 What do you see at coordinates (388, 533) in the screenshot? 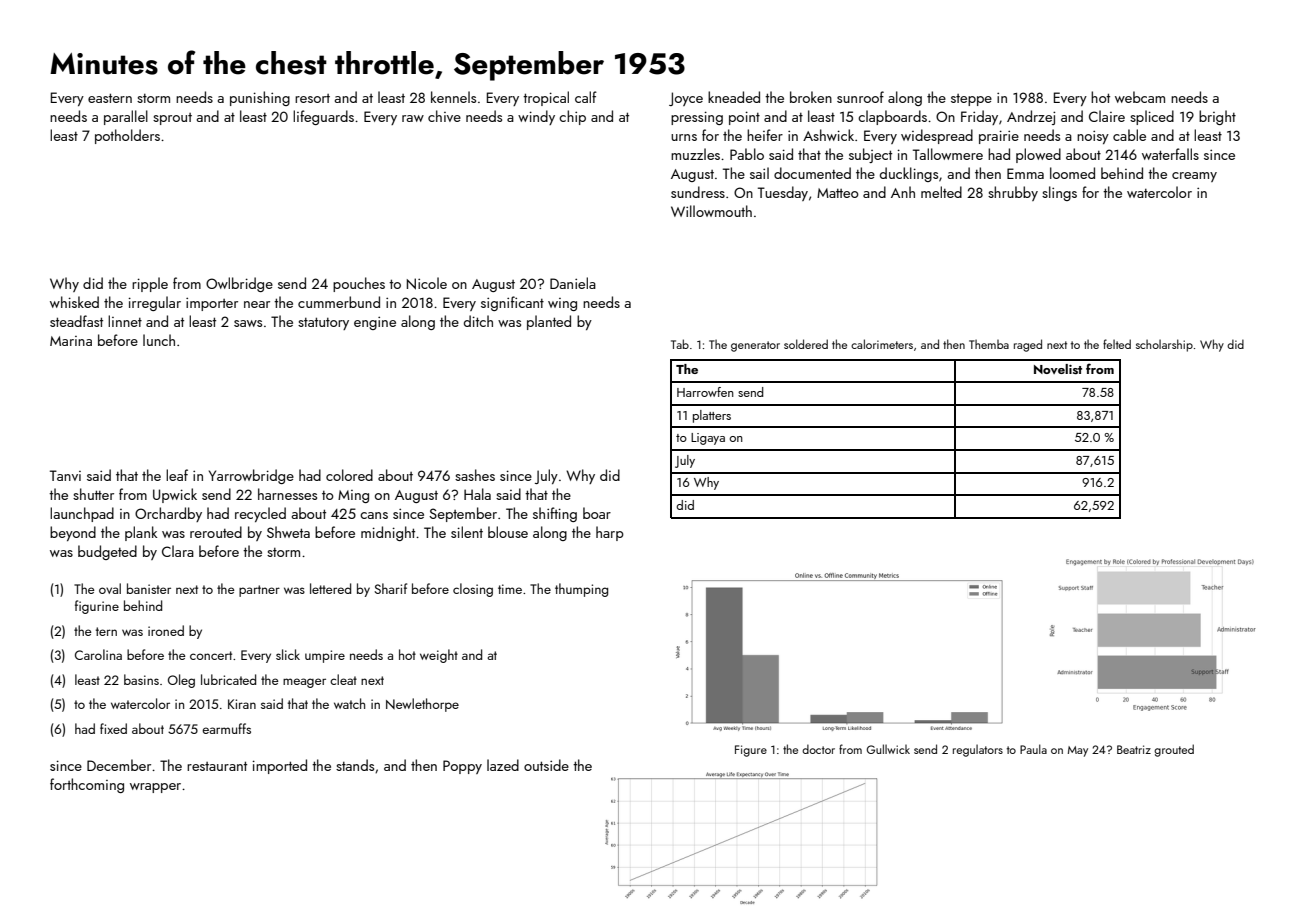
I see `midnight` at bounding box center [388, 533].
